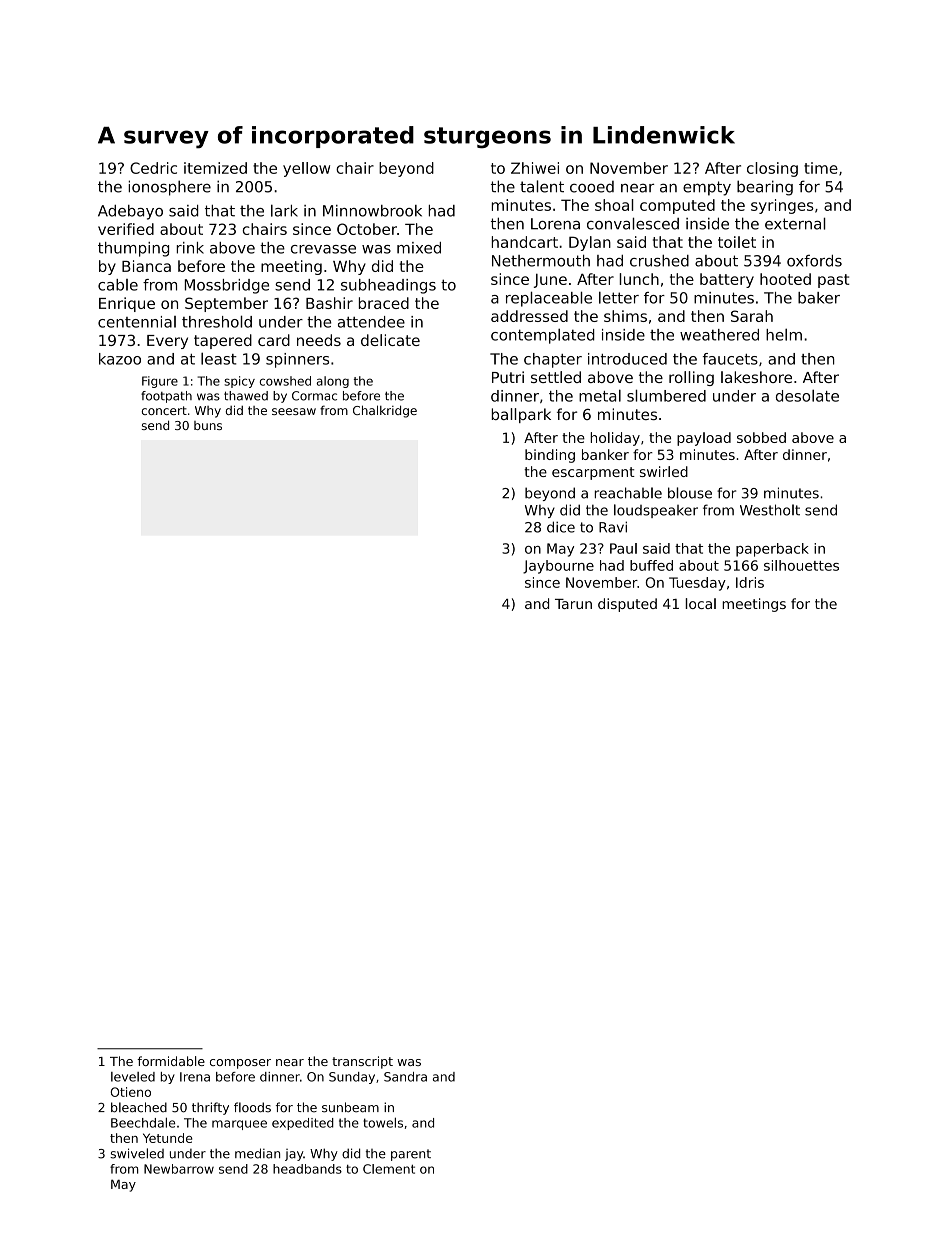 The height and width of the document is (1233, 952). I want to click on Jaybourne, so click(558, 567).
